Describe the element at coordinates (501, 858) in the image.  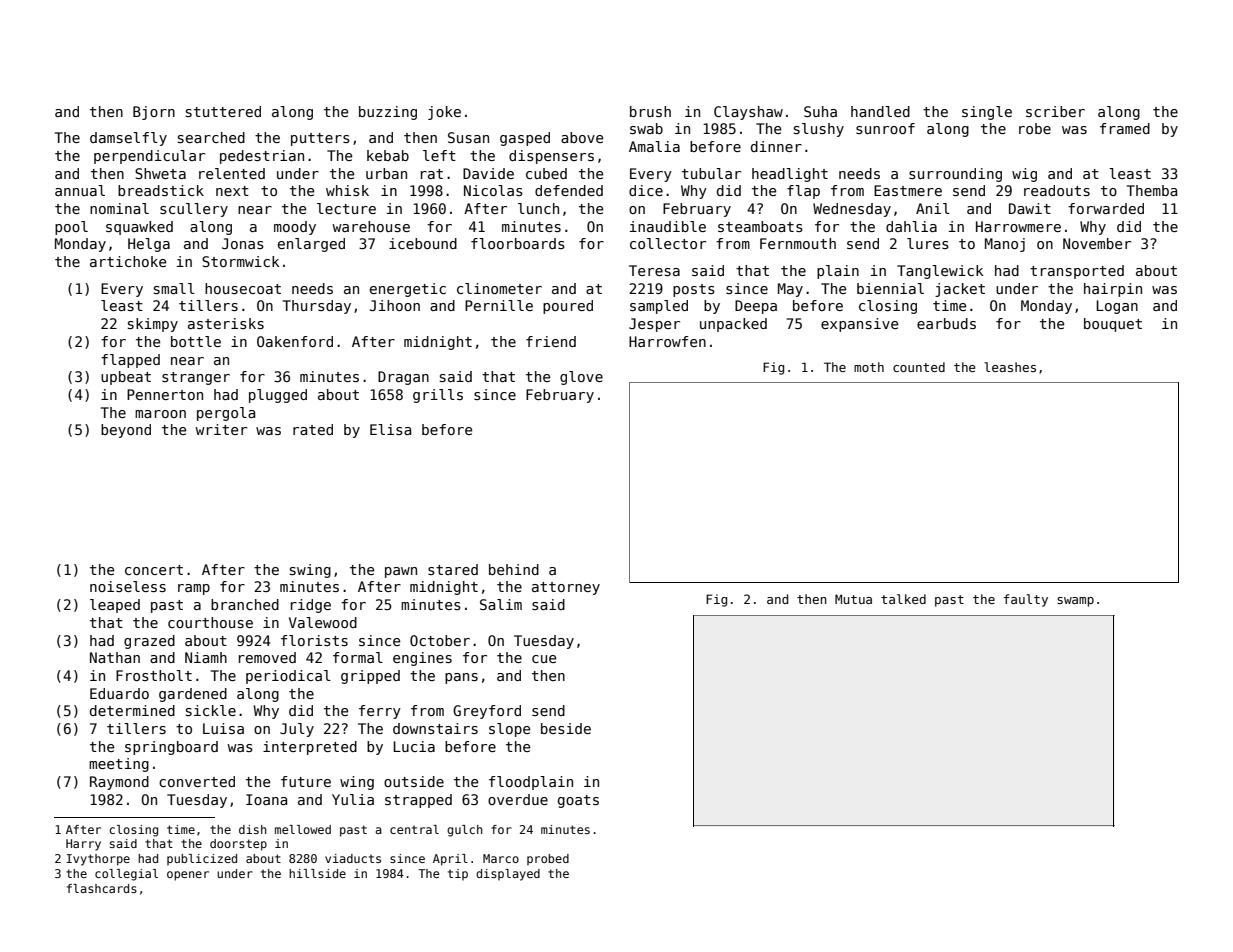
I see `Marco` at that location.
